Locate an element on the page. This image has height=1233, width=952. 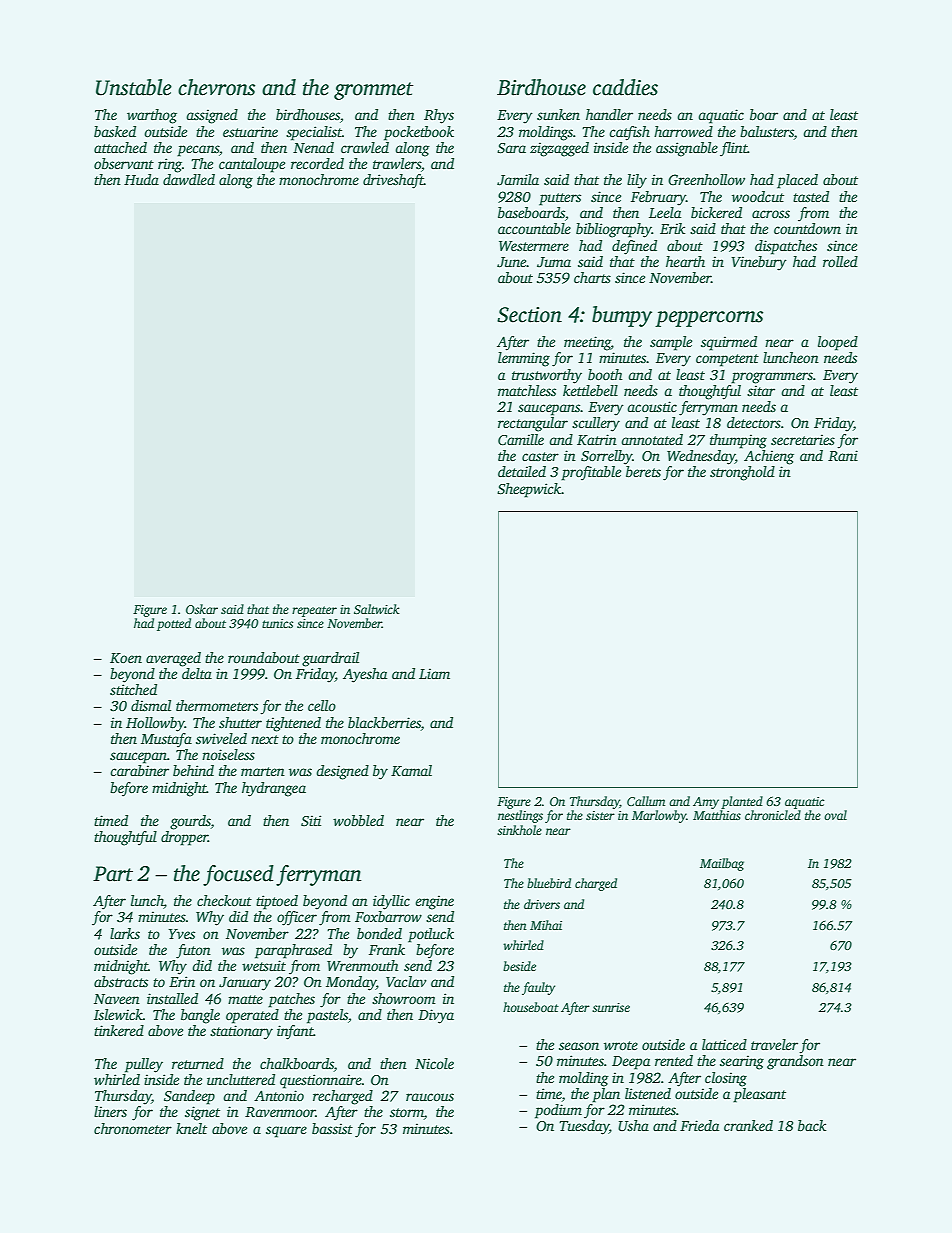
Camille is located at coordinates (521, 439).
